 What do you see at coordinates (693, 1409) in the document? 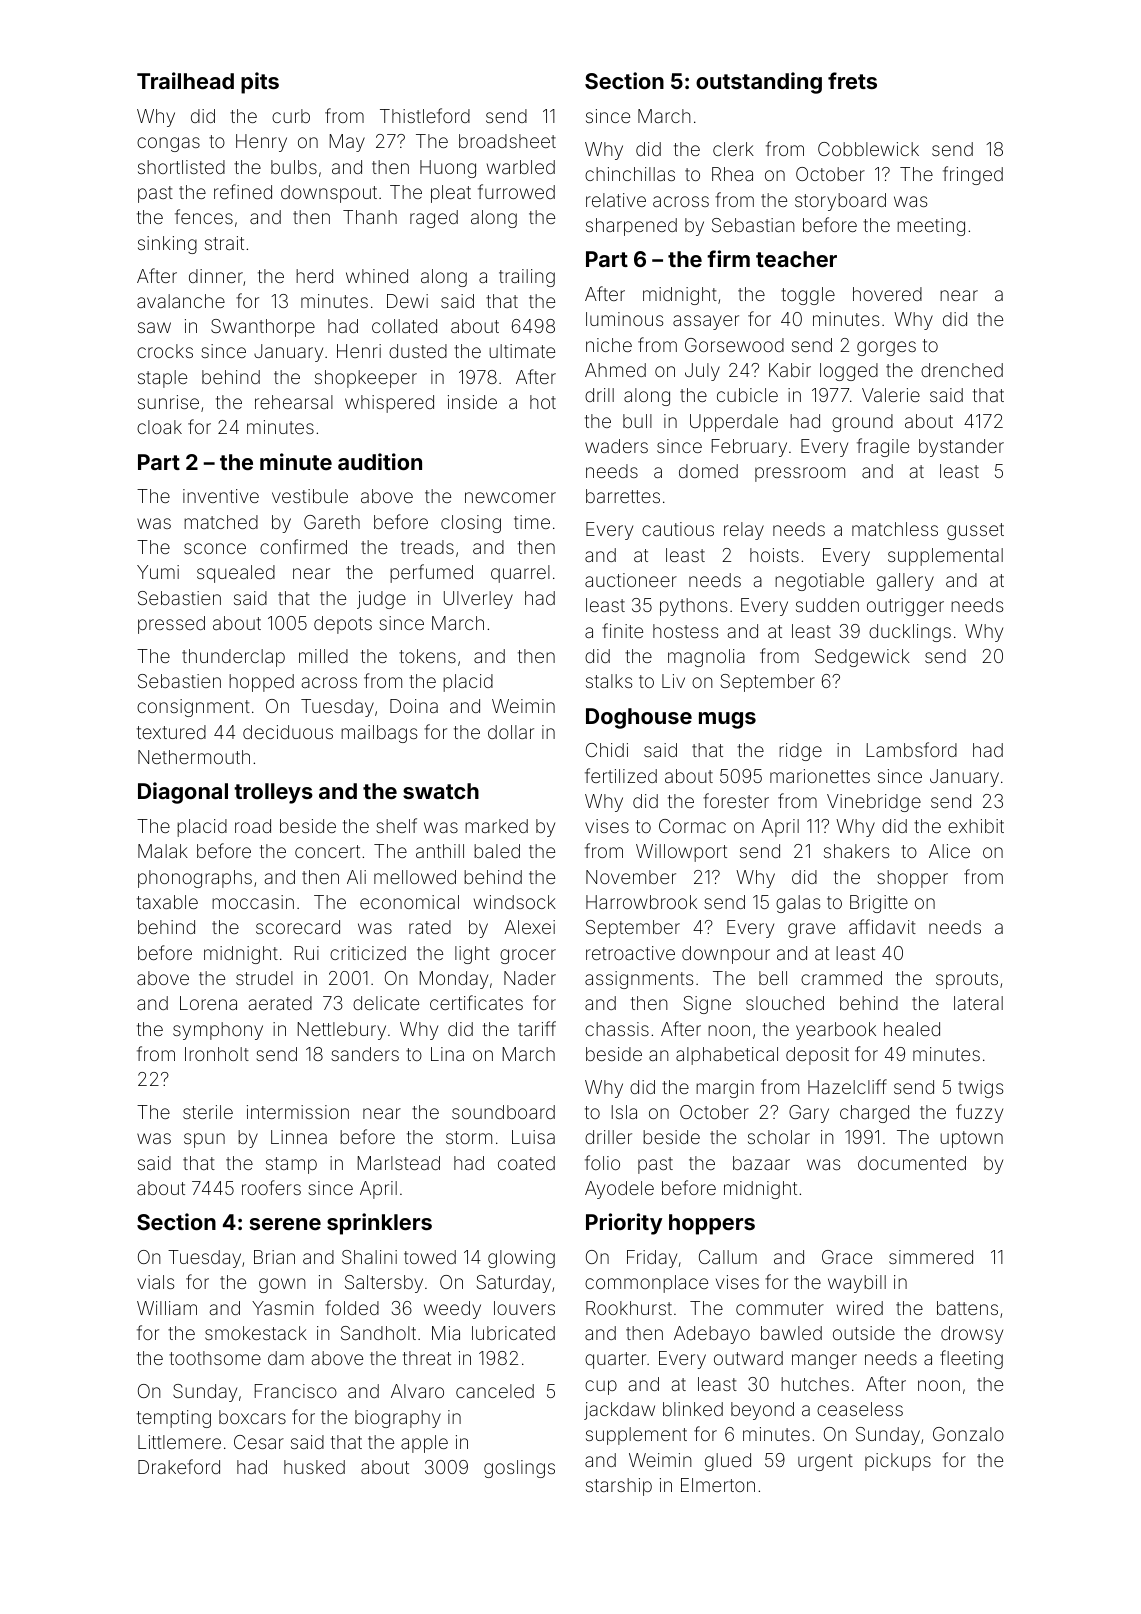
I see `blinked` at bounding box center [693, 1409].
